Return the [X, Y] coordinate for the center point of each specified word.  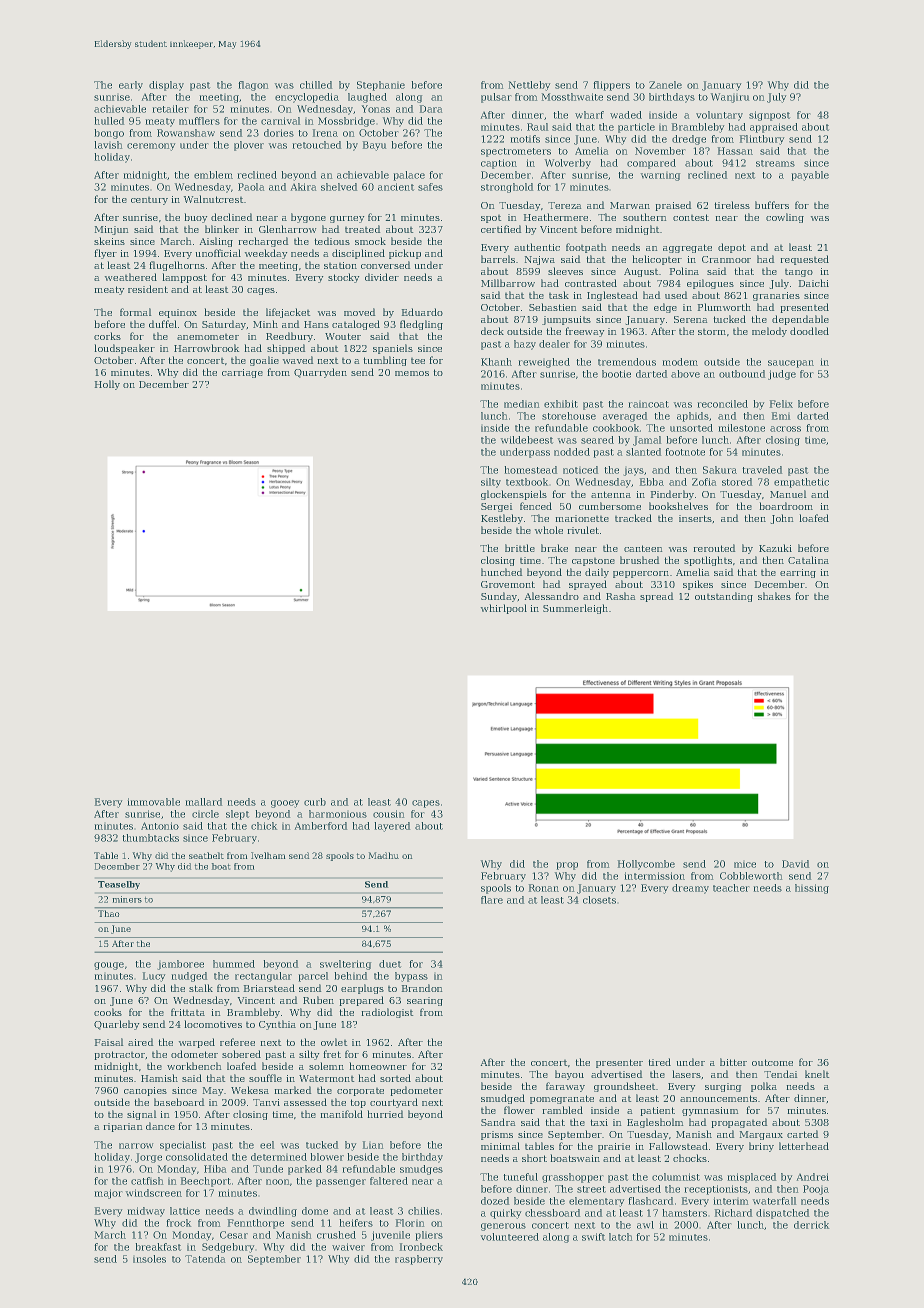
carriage [242, 373]
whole [549, 530]
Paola [251, 187]
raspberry [419, 1260]
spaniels [393, 349]
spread [656, 597]
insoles [149, 1259]
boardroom [786, 506]
